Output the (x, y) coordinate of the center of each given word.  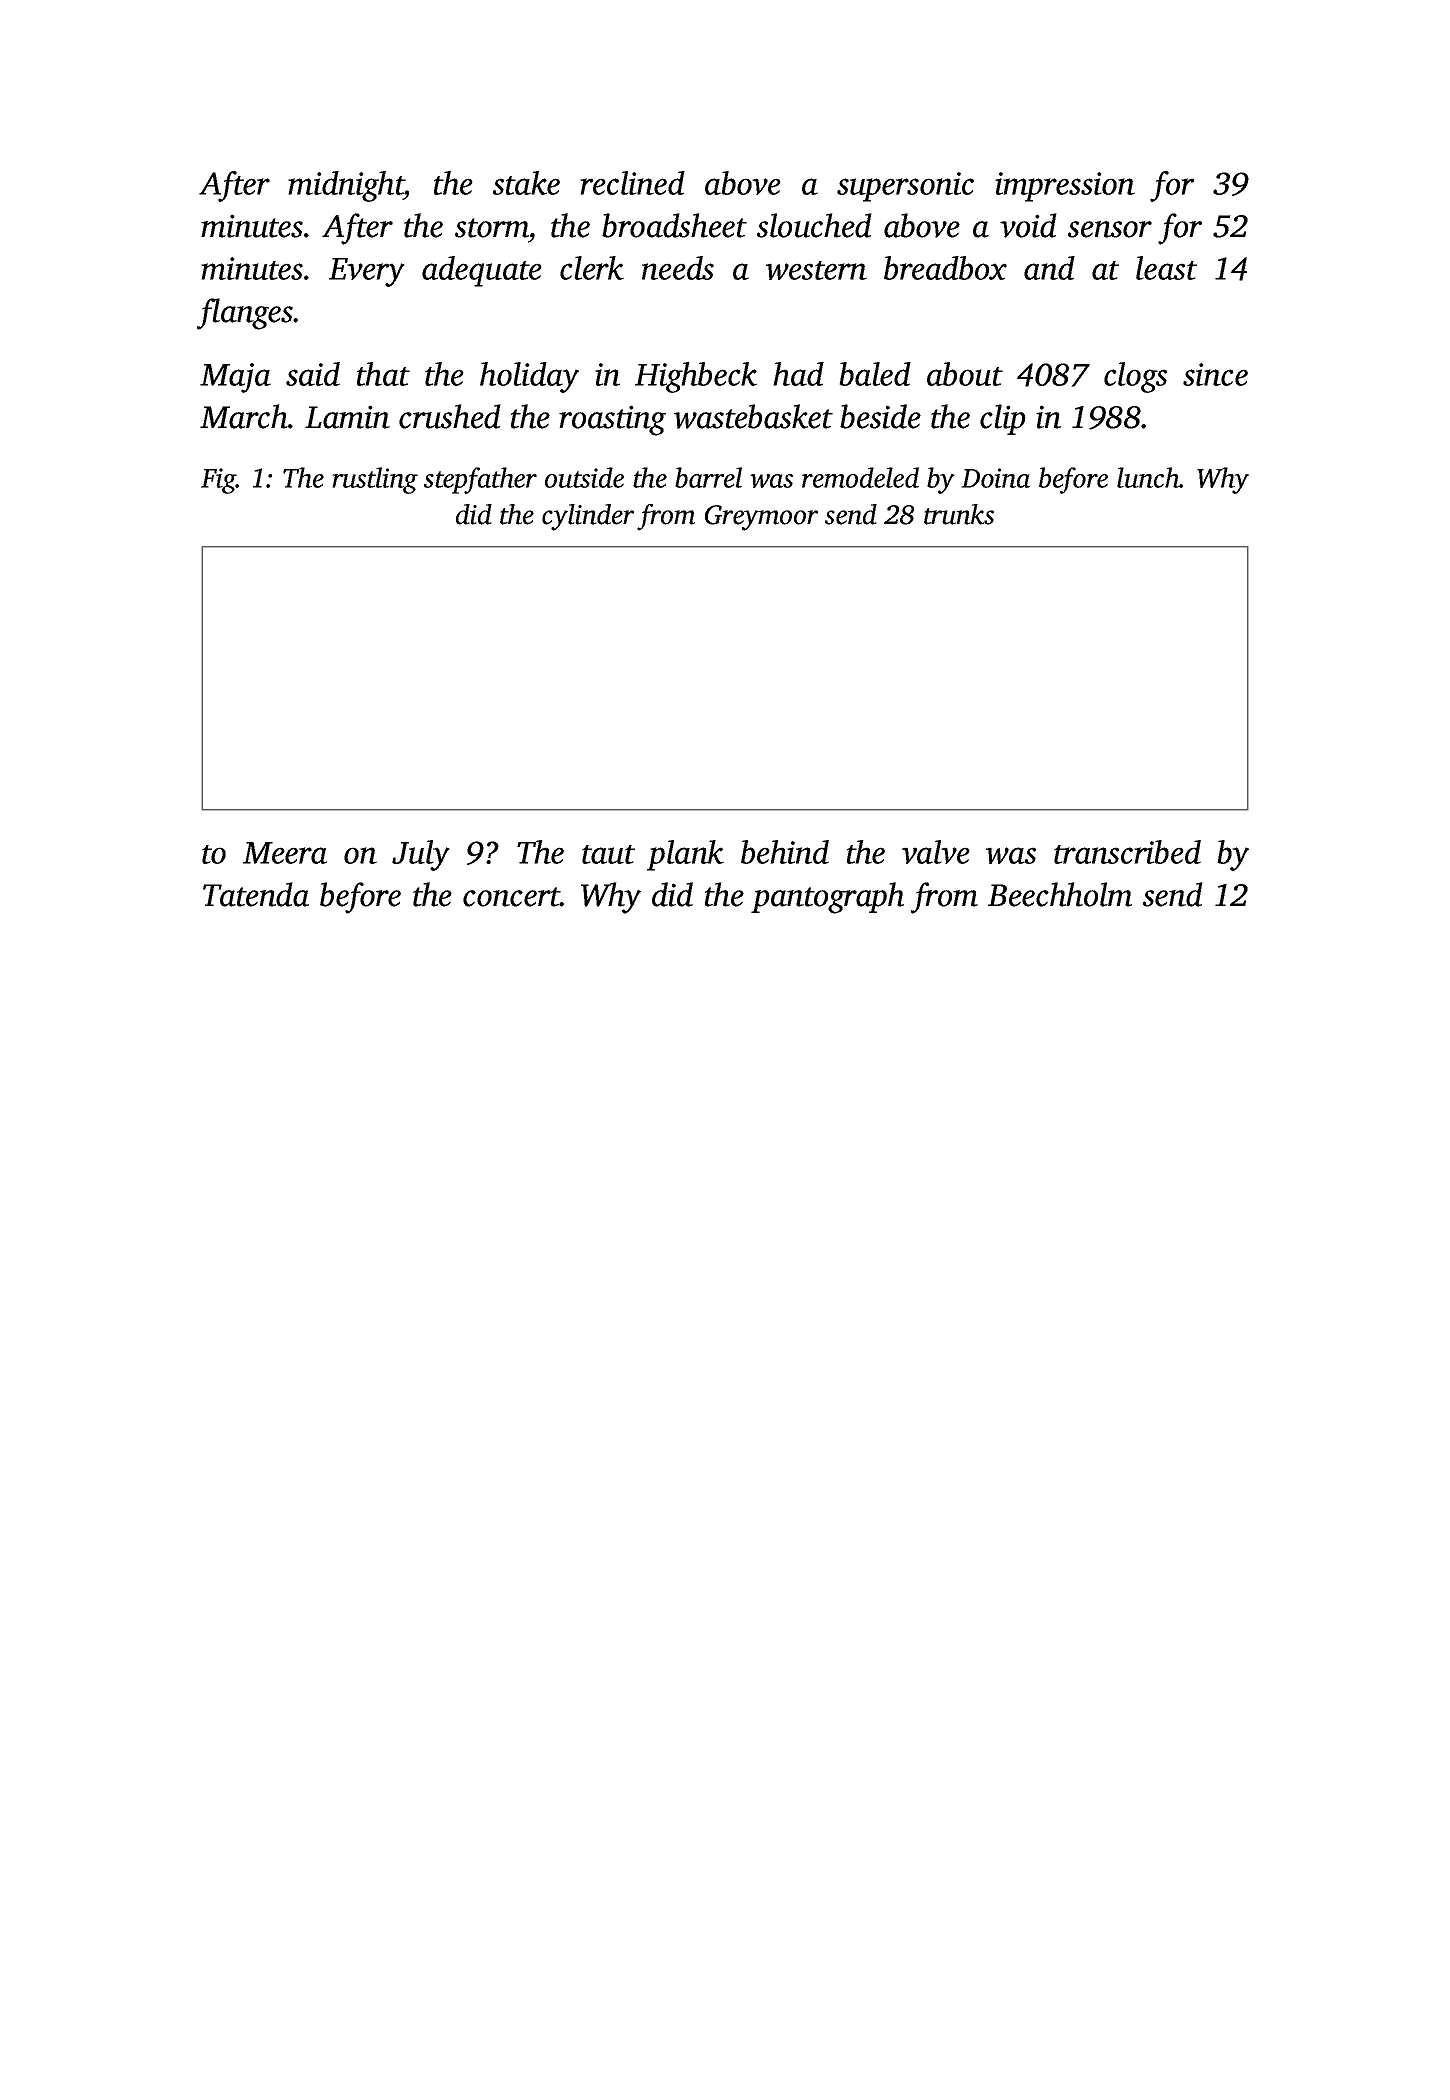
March (244, 416)
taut (608, 854)
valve (936, 852)
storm (492, 228)
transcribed (1127, 852)
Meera (285, 853)
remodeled (860, 477)
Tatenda (256, 894)
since (1215, 374)
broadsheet (674, 225)
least (1166, 268)
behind (785, 852)
